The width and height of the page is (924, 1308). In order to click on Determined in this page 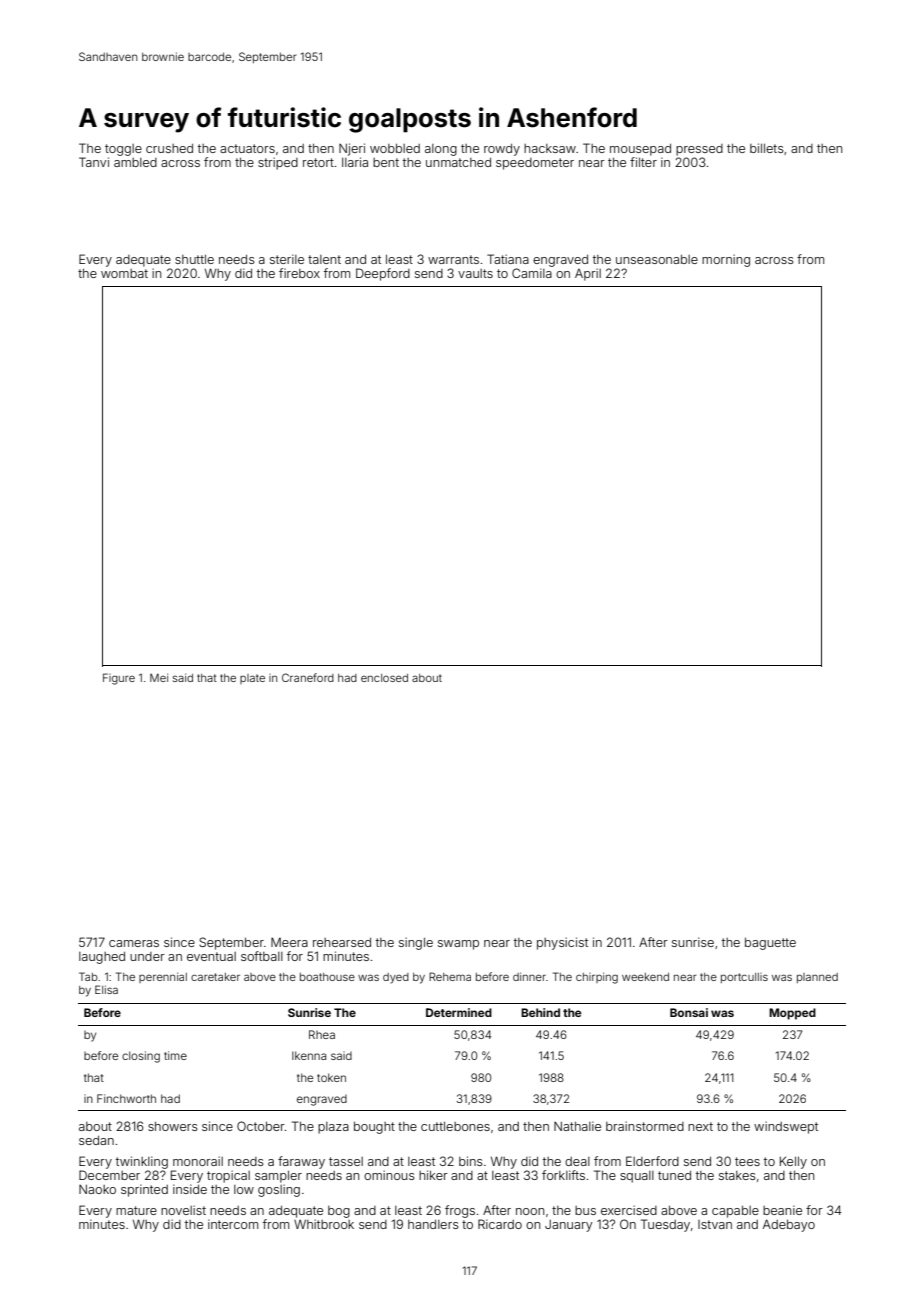, I will do `click(459, 1012)`.
